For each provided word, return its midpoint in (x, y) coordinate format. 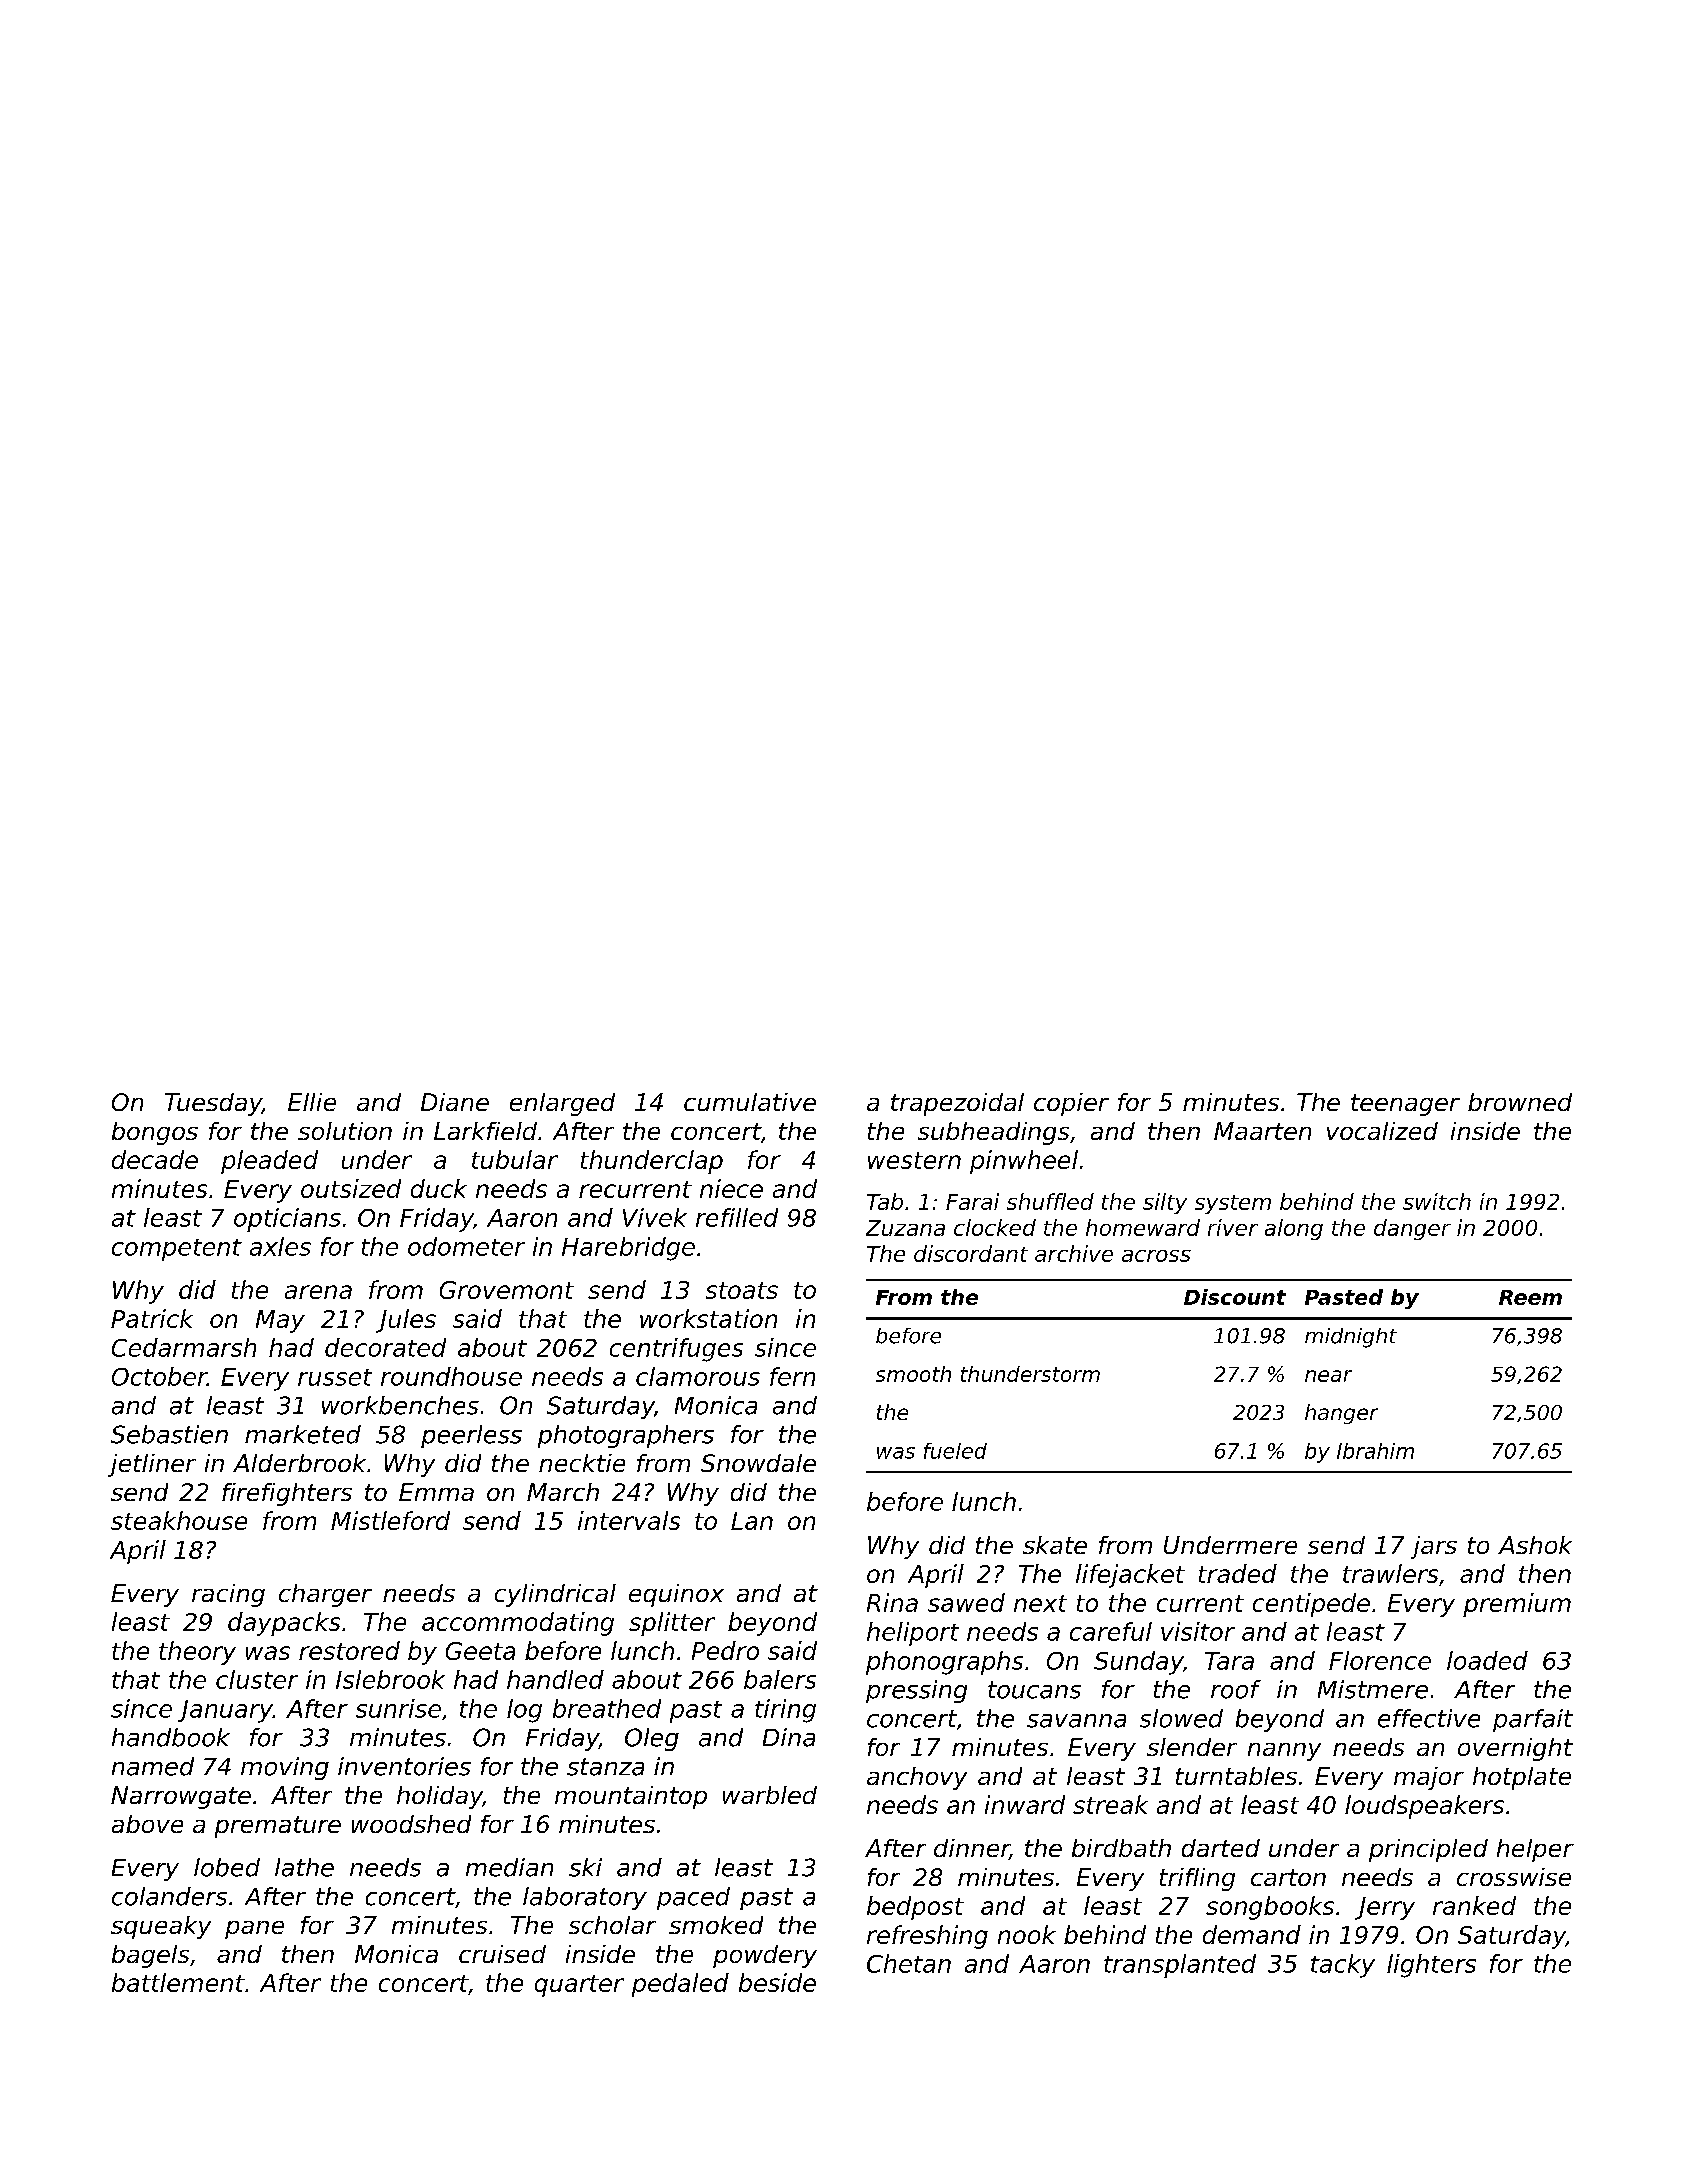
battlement (178, 1982)
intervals (629, 1520)
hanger (1341, 1414)
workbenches (400, 1405)
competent (177, 1250)
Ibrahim (1375, 1451)
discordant (971, 1253)
